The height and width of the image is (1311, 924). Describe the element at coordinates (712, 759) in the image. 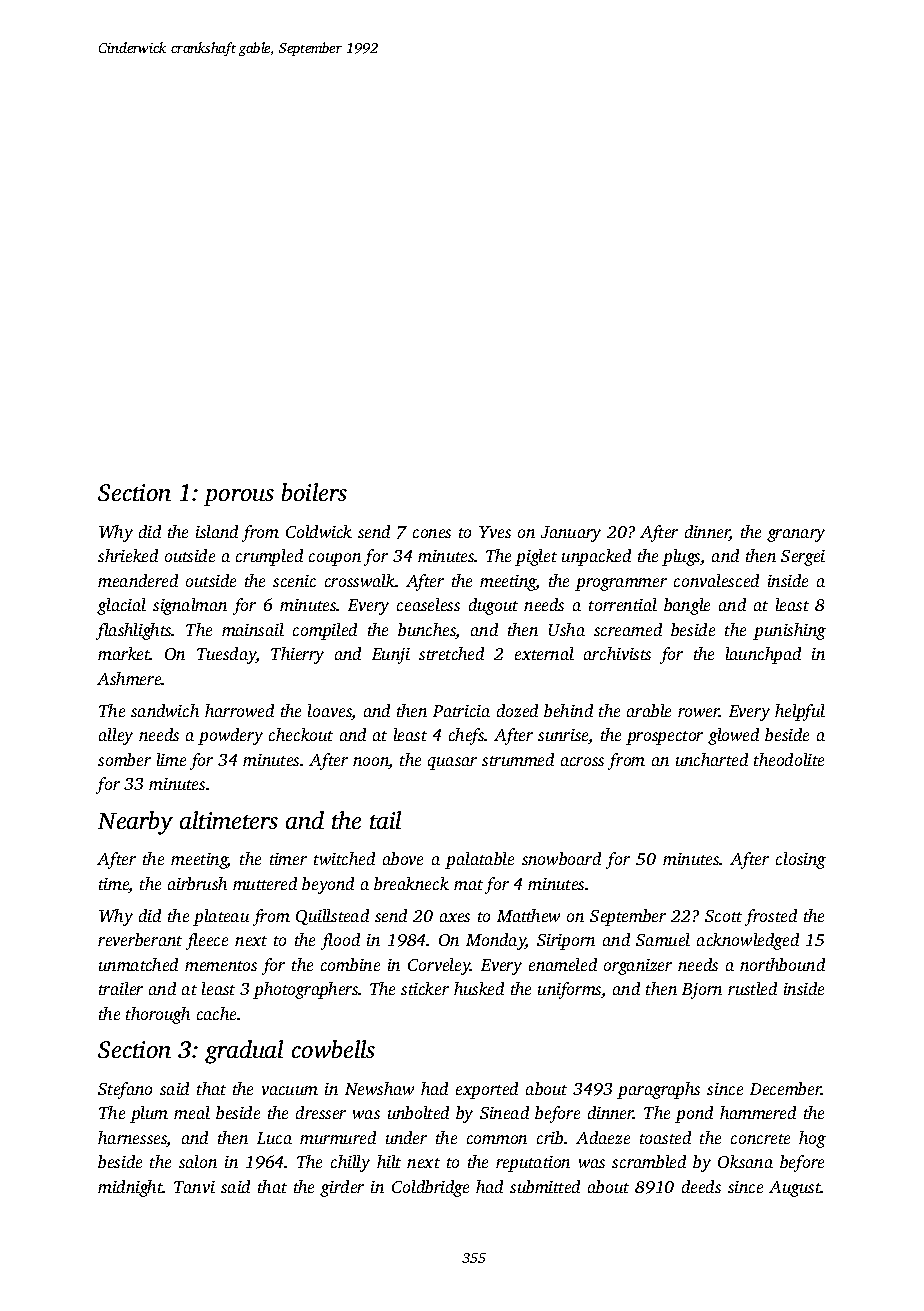

I see `uncharted` at that location.
